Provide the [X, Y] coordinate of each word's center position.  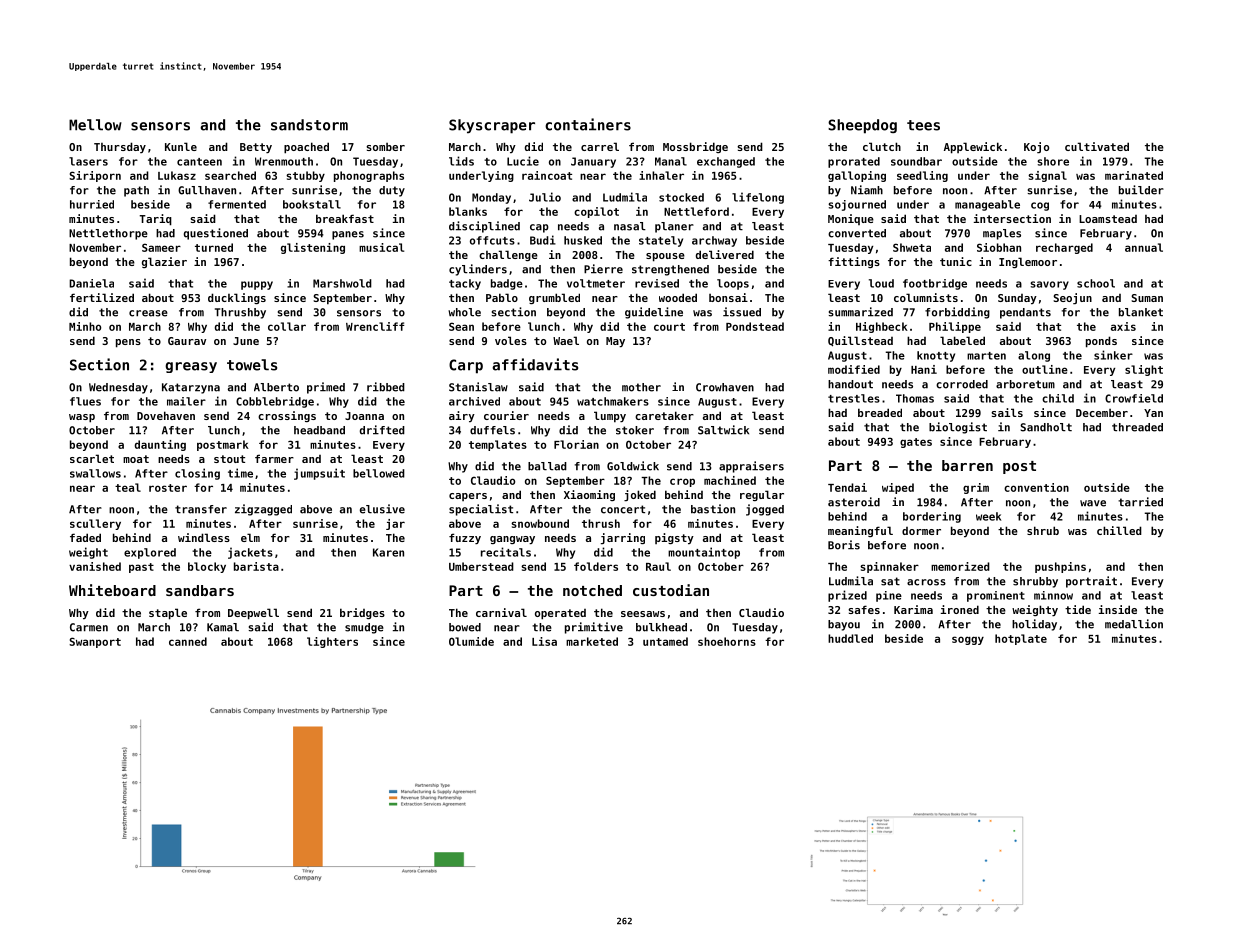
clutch [882, 146]
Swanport [95, 642]
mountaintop [704, 553]
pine [889, 596]
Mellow [95, 125]
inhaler [661, 175]
